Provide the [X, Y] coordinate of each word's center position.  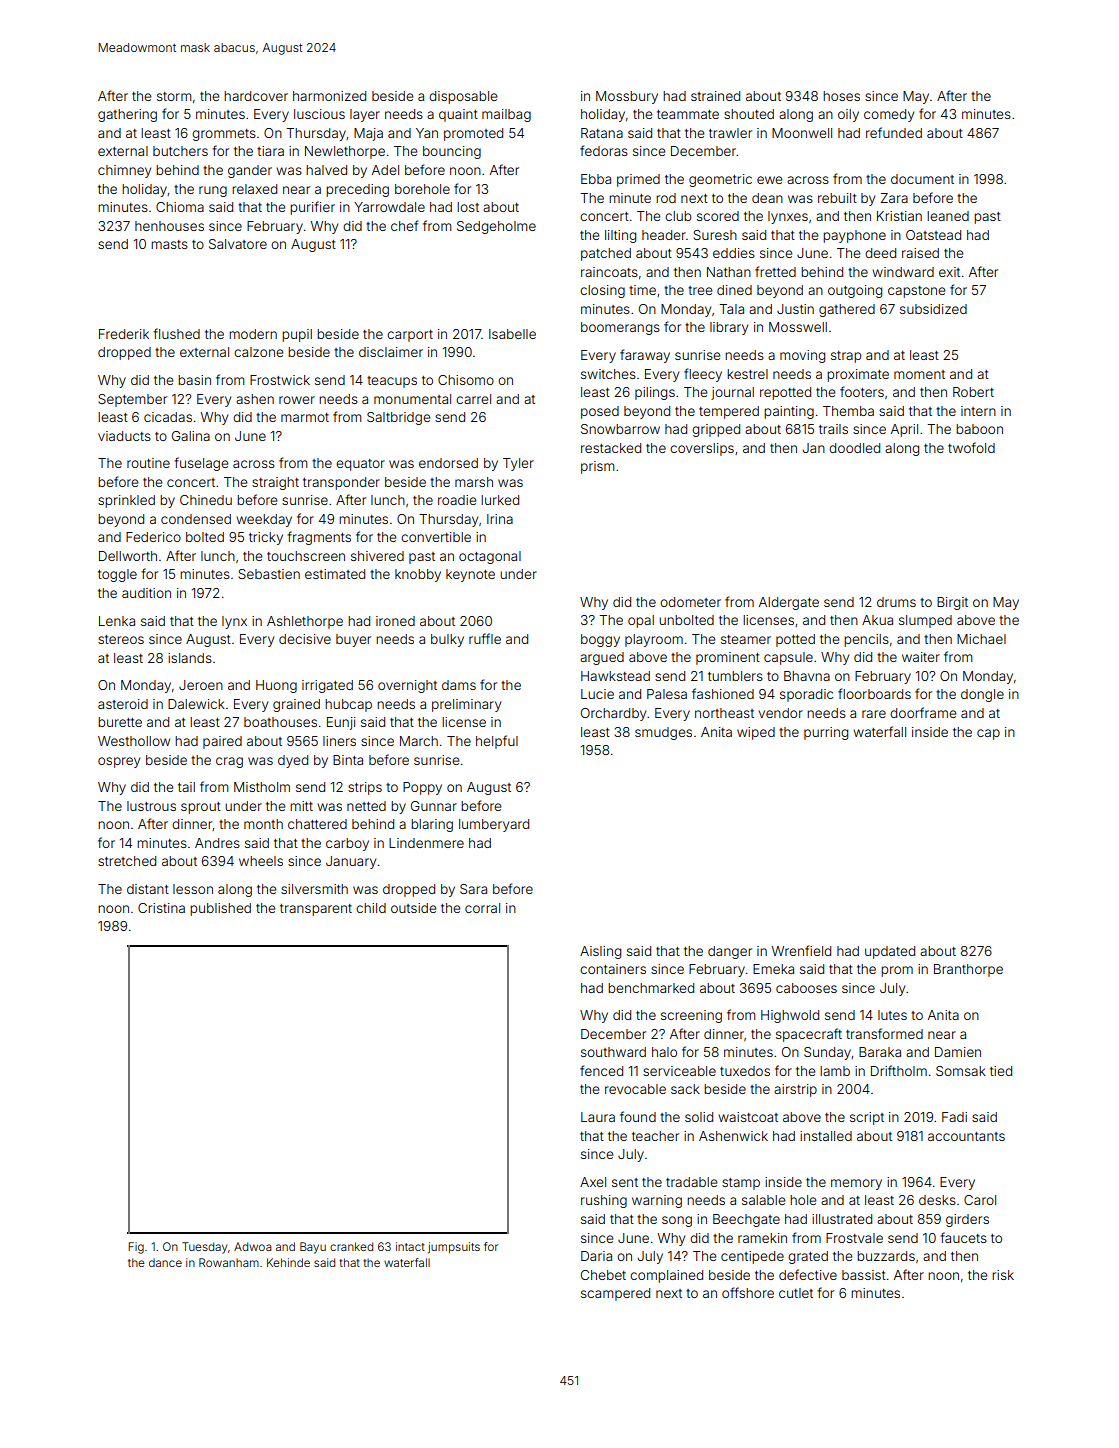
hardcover [256, 96]
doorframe [923, 712]
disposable [463, 97]
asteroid [123, 704]
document [922, 179]
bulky [447, 640]
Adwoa [253, 1246]
